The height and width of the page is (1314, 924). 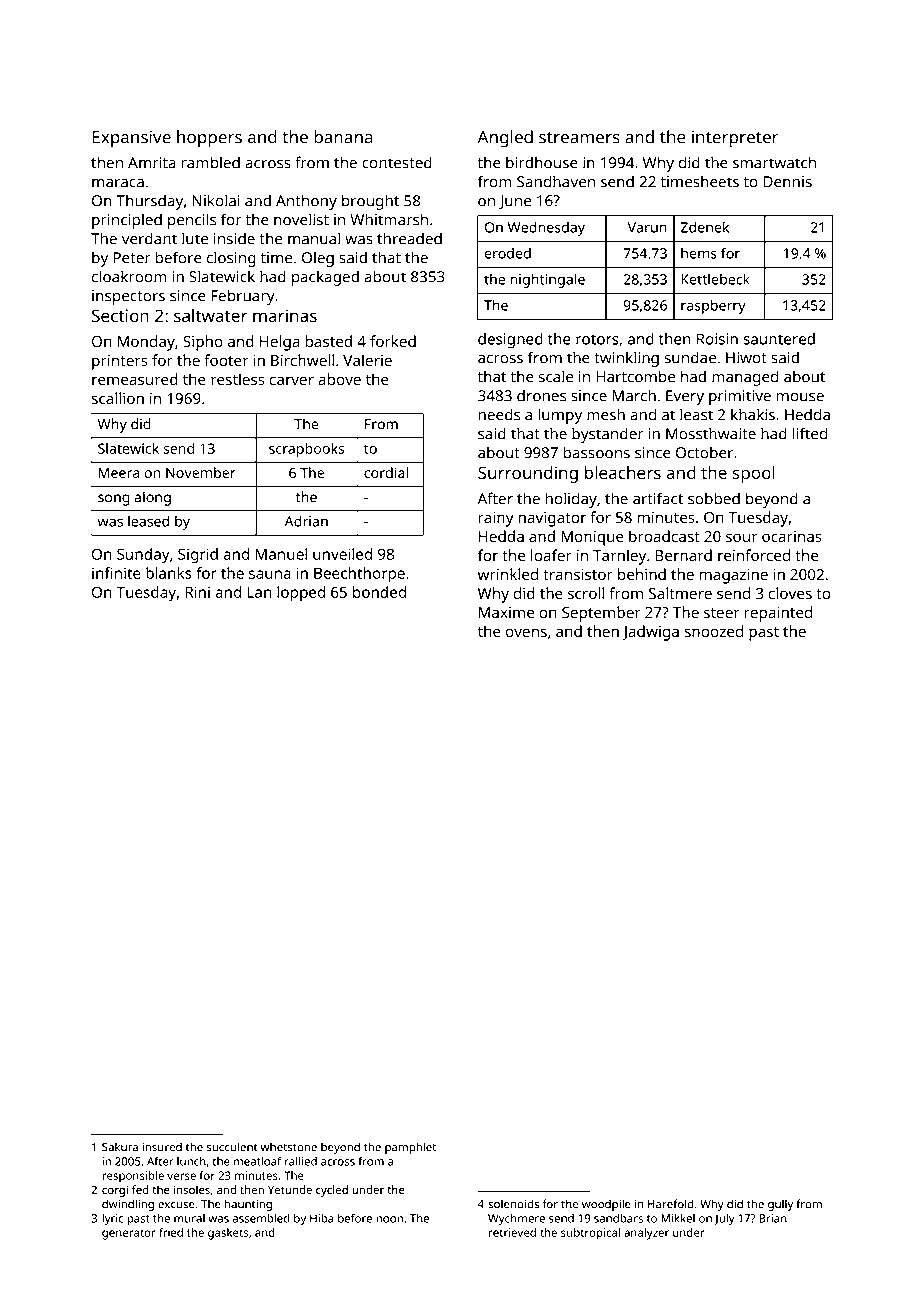 I want to click on pamphlet, so click(x=410, y=1148).
